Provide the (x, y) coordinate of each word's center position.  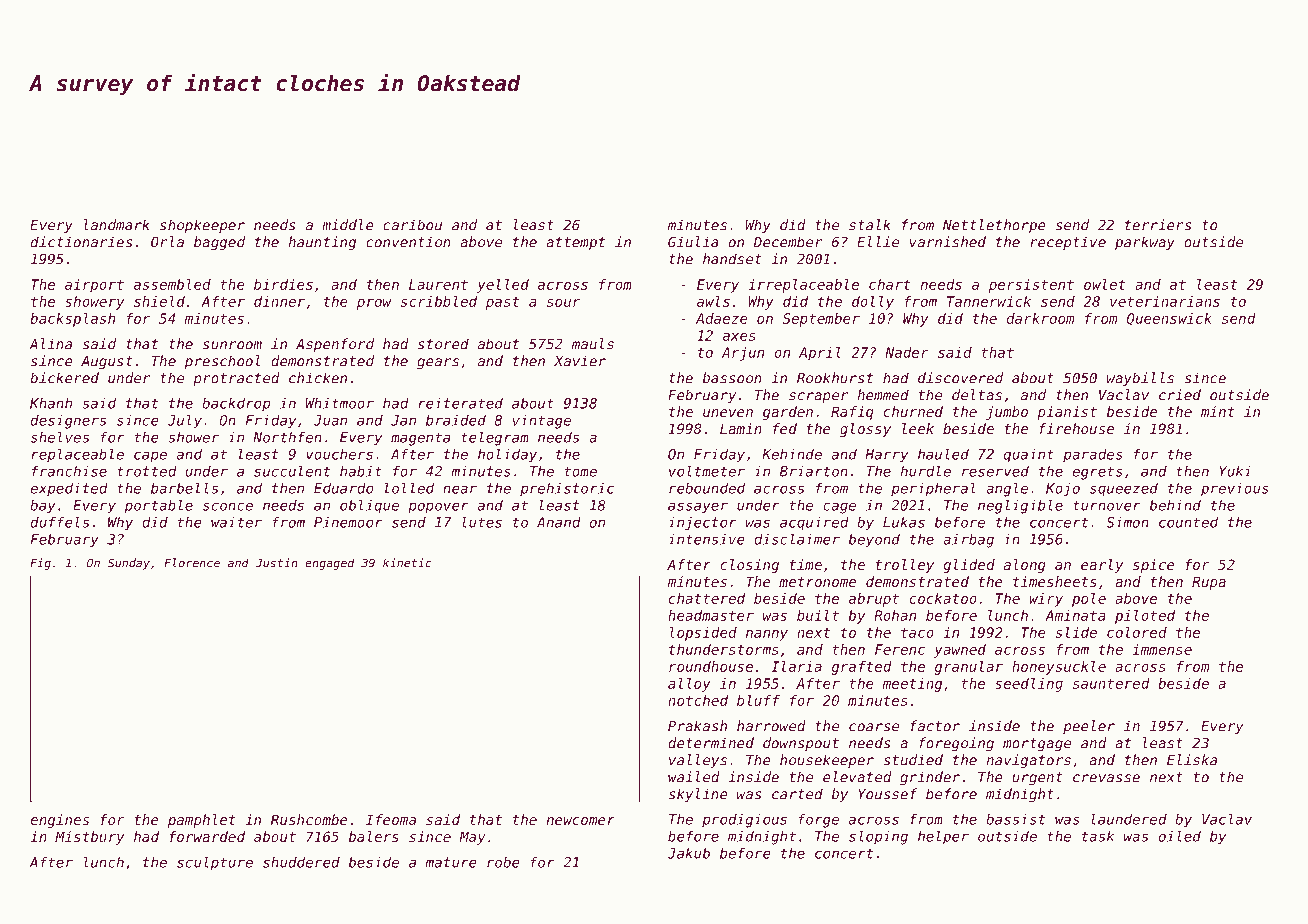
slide (1076, 632)
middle (348, 225)
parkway (1145, 243)
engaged (329, 564)
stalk (870, 225)
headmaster (711, 615)
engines (59, 821)
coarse (874, 727)
